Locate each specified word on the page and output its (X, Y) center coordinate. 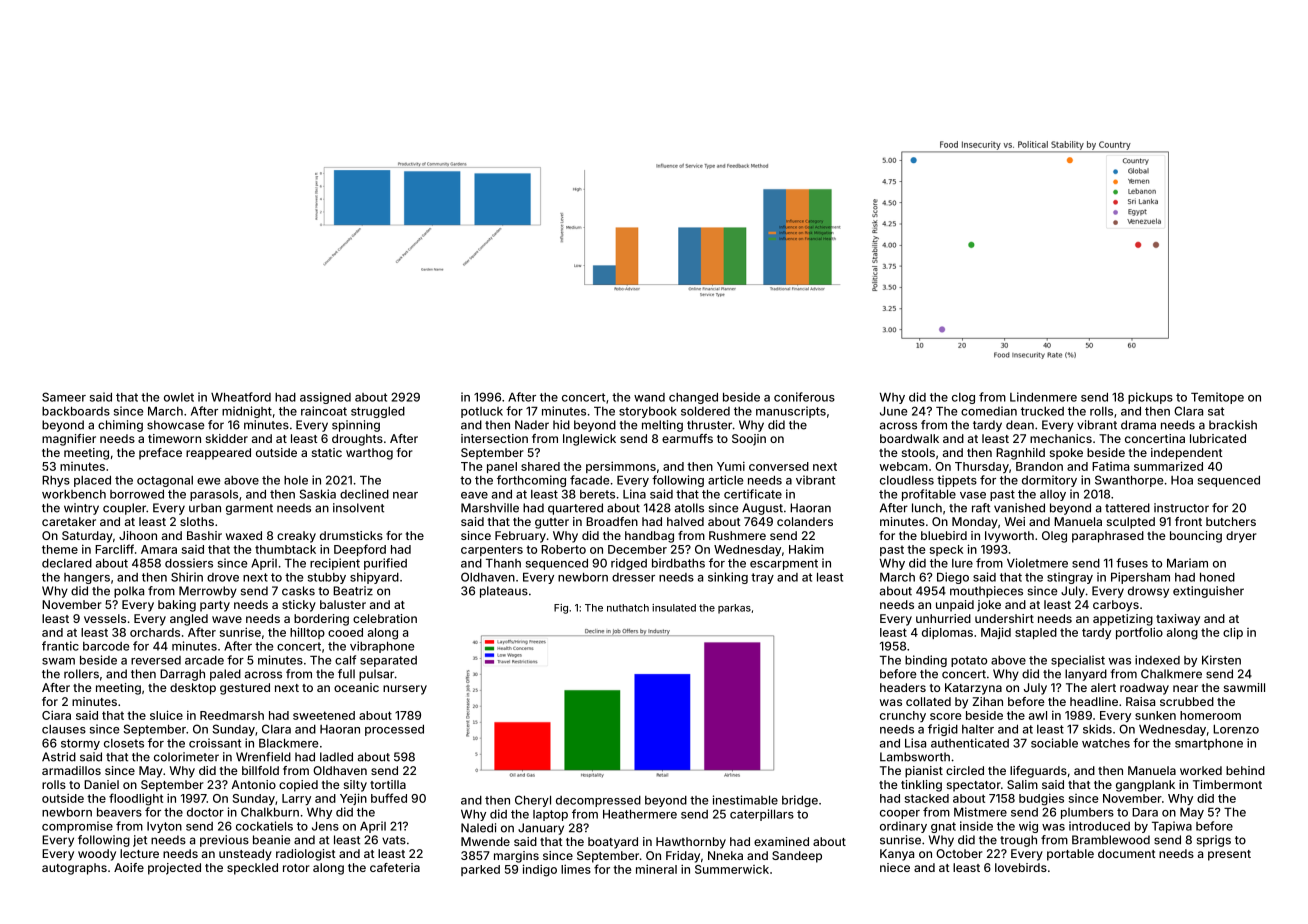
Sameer (64, 397)
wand (649, 397)
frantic (60, 646)
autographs (74, 869)
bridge (800, 801)
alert (1103, 687)
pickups (1150, 398)
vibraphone (382, 647)
